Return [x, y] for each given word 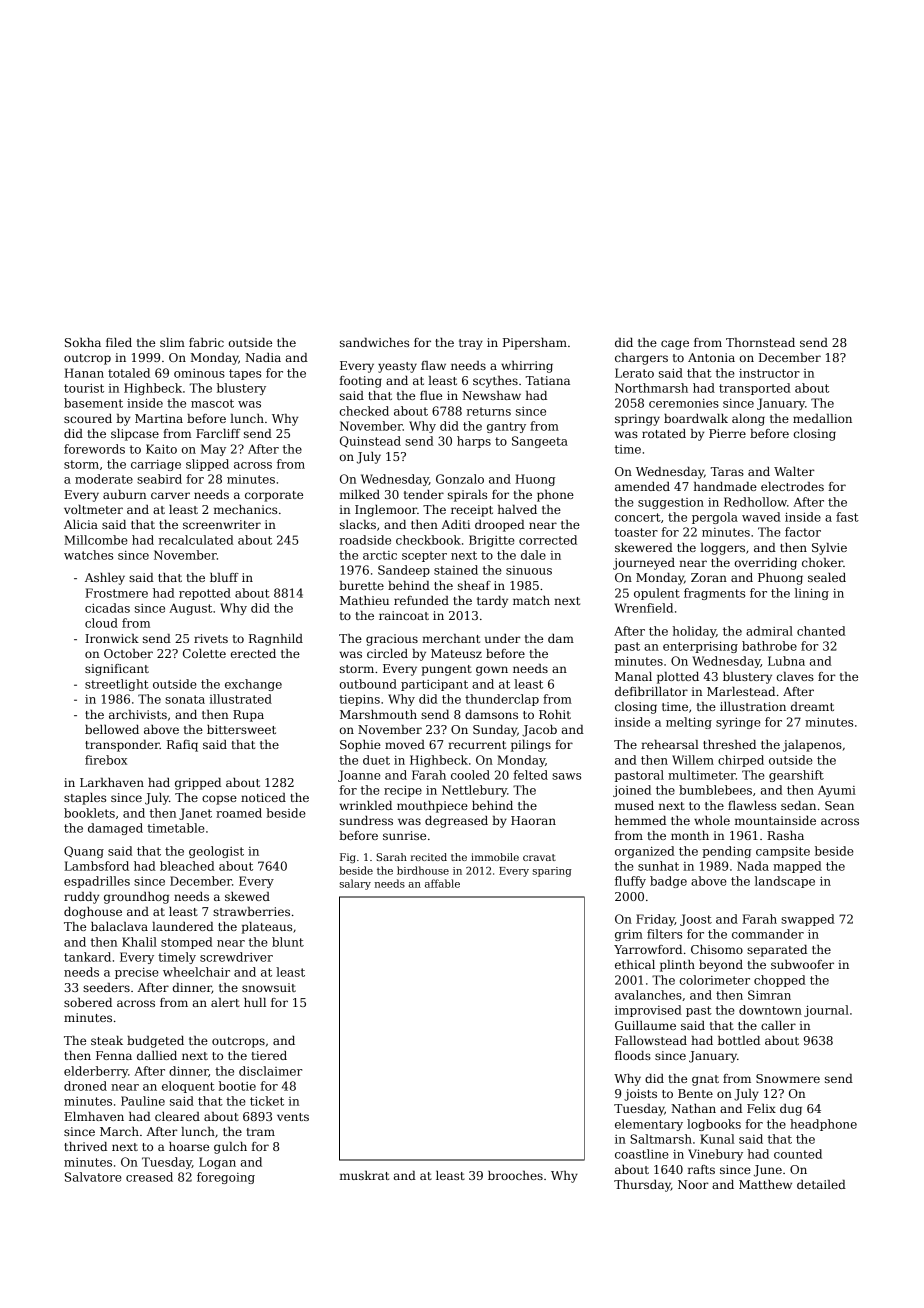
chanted [821, 631]
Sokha [83, 342]
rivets [211, 638]
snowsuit [269, 987]
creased [149, 1177]
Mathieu [364, 600]
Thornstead [760, 342]
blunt [288, 942]
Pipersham [535, 344]
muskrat [364, 1175]
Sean [839, 805]
